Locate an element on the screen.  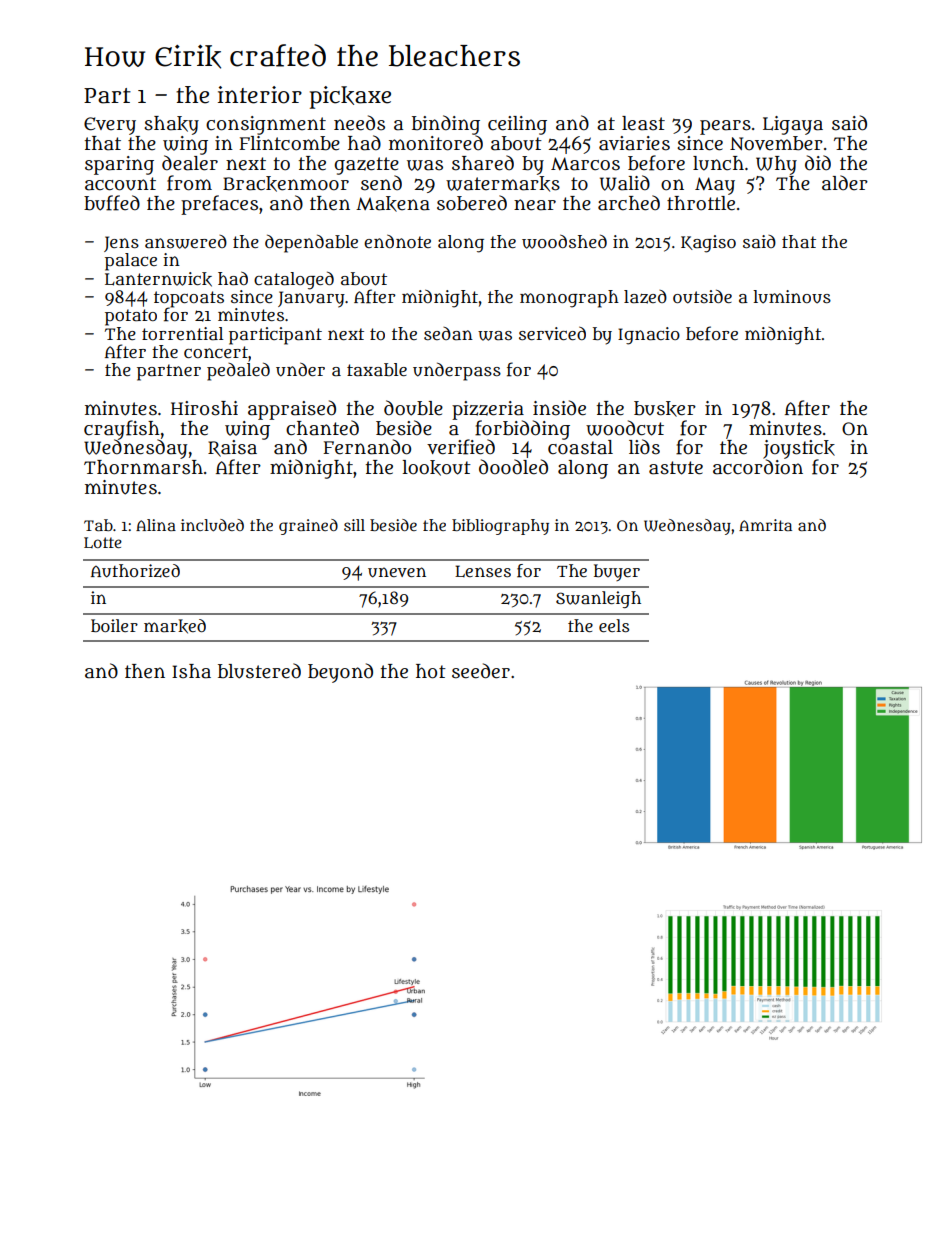
seeder is located at coordinates (481, 671).
